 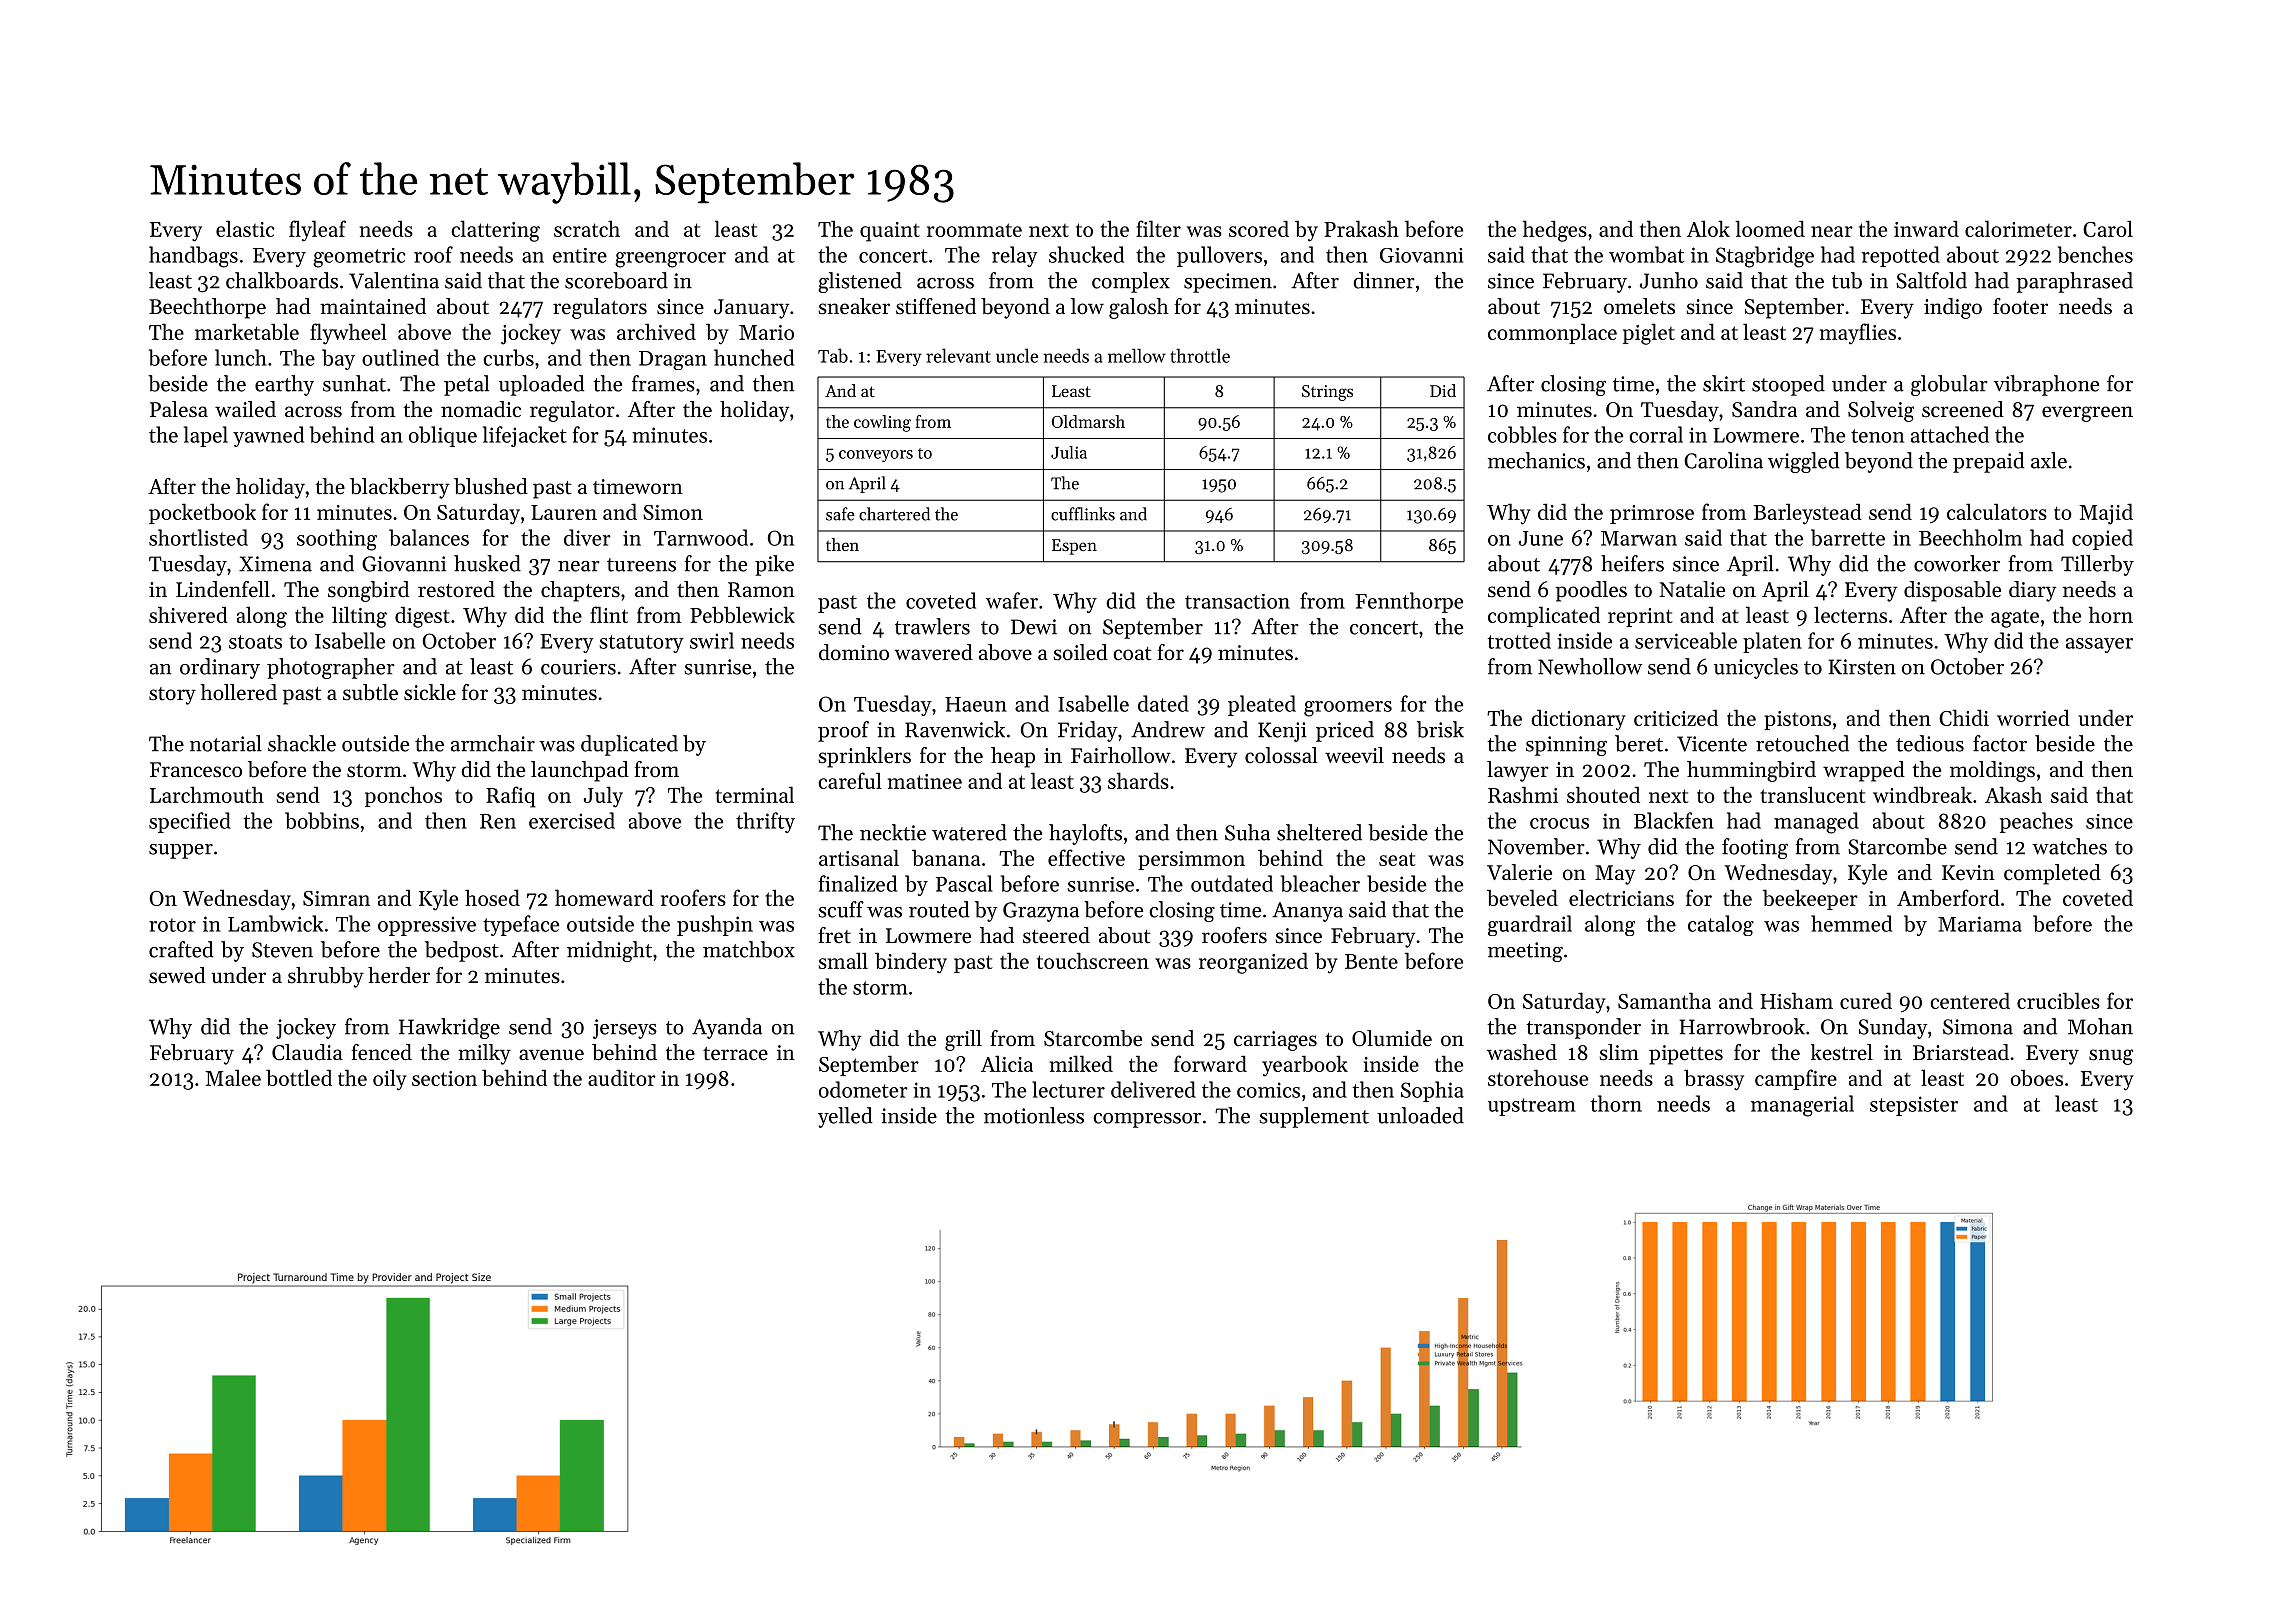 What do you see at coordinates (399, 975) in the screenshot?
I see `herder` at bounding box center [399, 975].
